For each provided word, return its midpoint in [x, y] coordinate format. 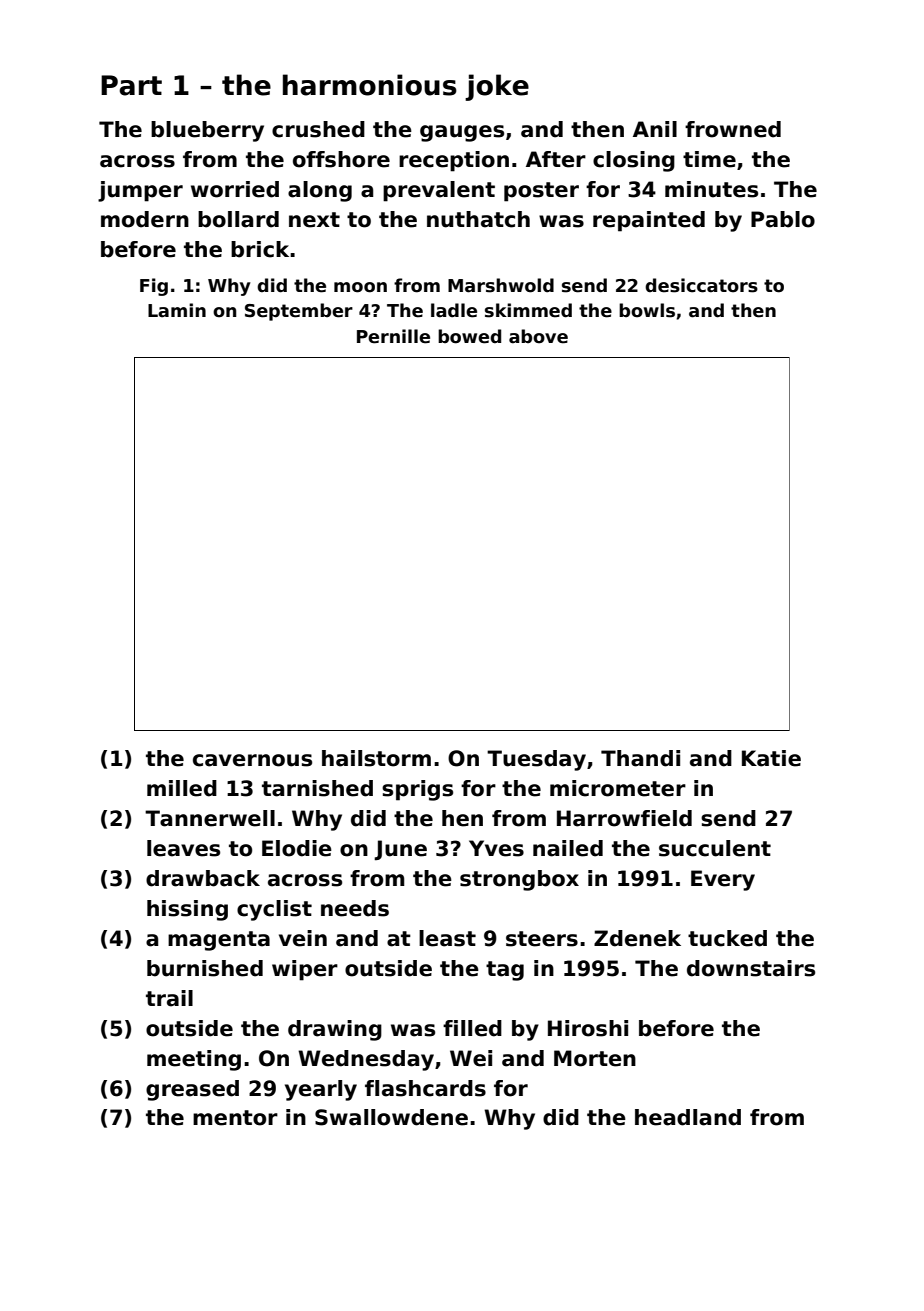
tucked [727, 938]
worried [235, 189]
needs [355, 908]
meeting [194, 1060]
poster [541, 192]
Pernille [393, 336]
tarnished [317, 788]
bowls [647, 310]
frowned [733, 129]
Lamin [177, 310]
